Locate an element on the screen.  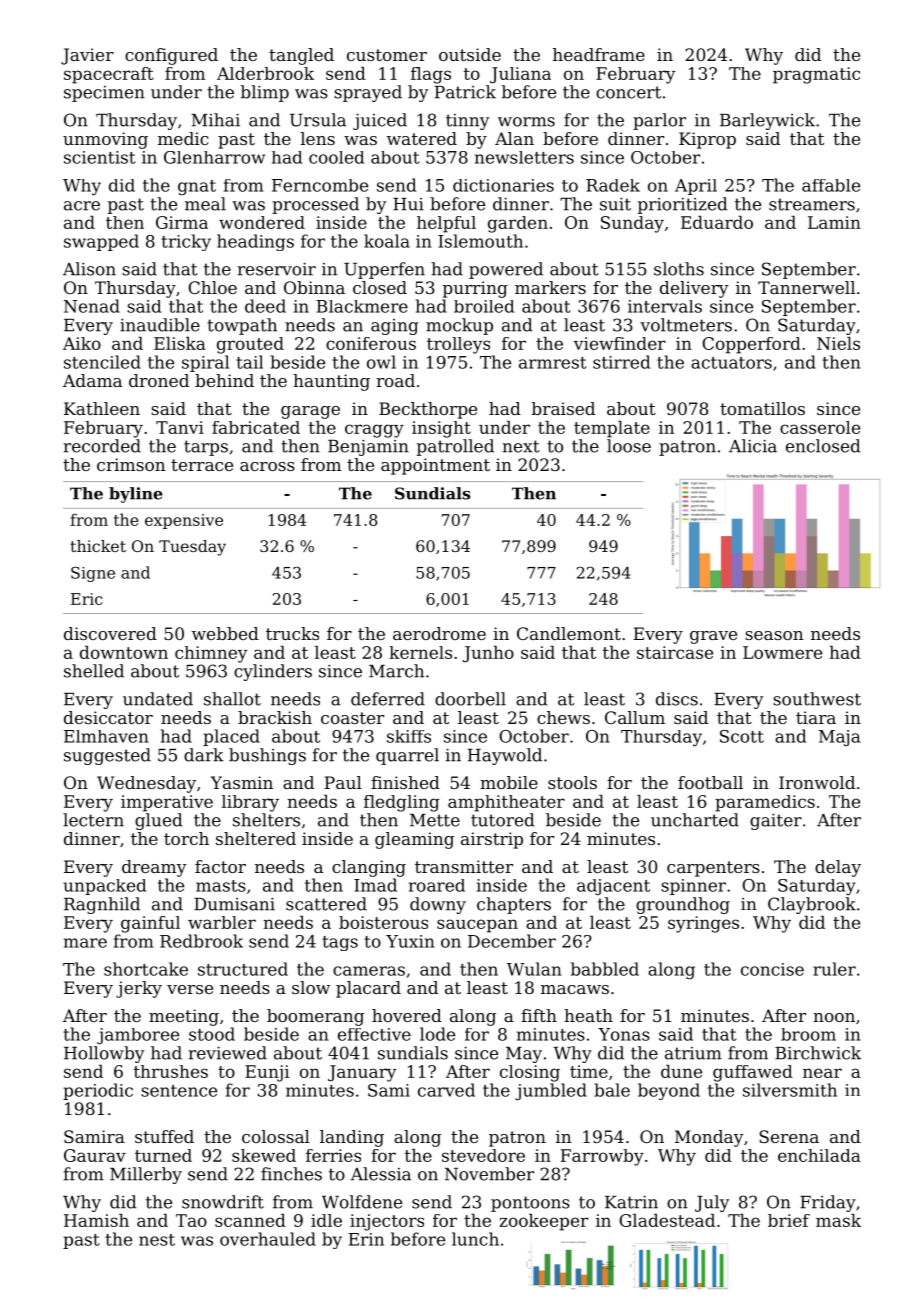
downy is located at coordinates (438, 905).
